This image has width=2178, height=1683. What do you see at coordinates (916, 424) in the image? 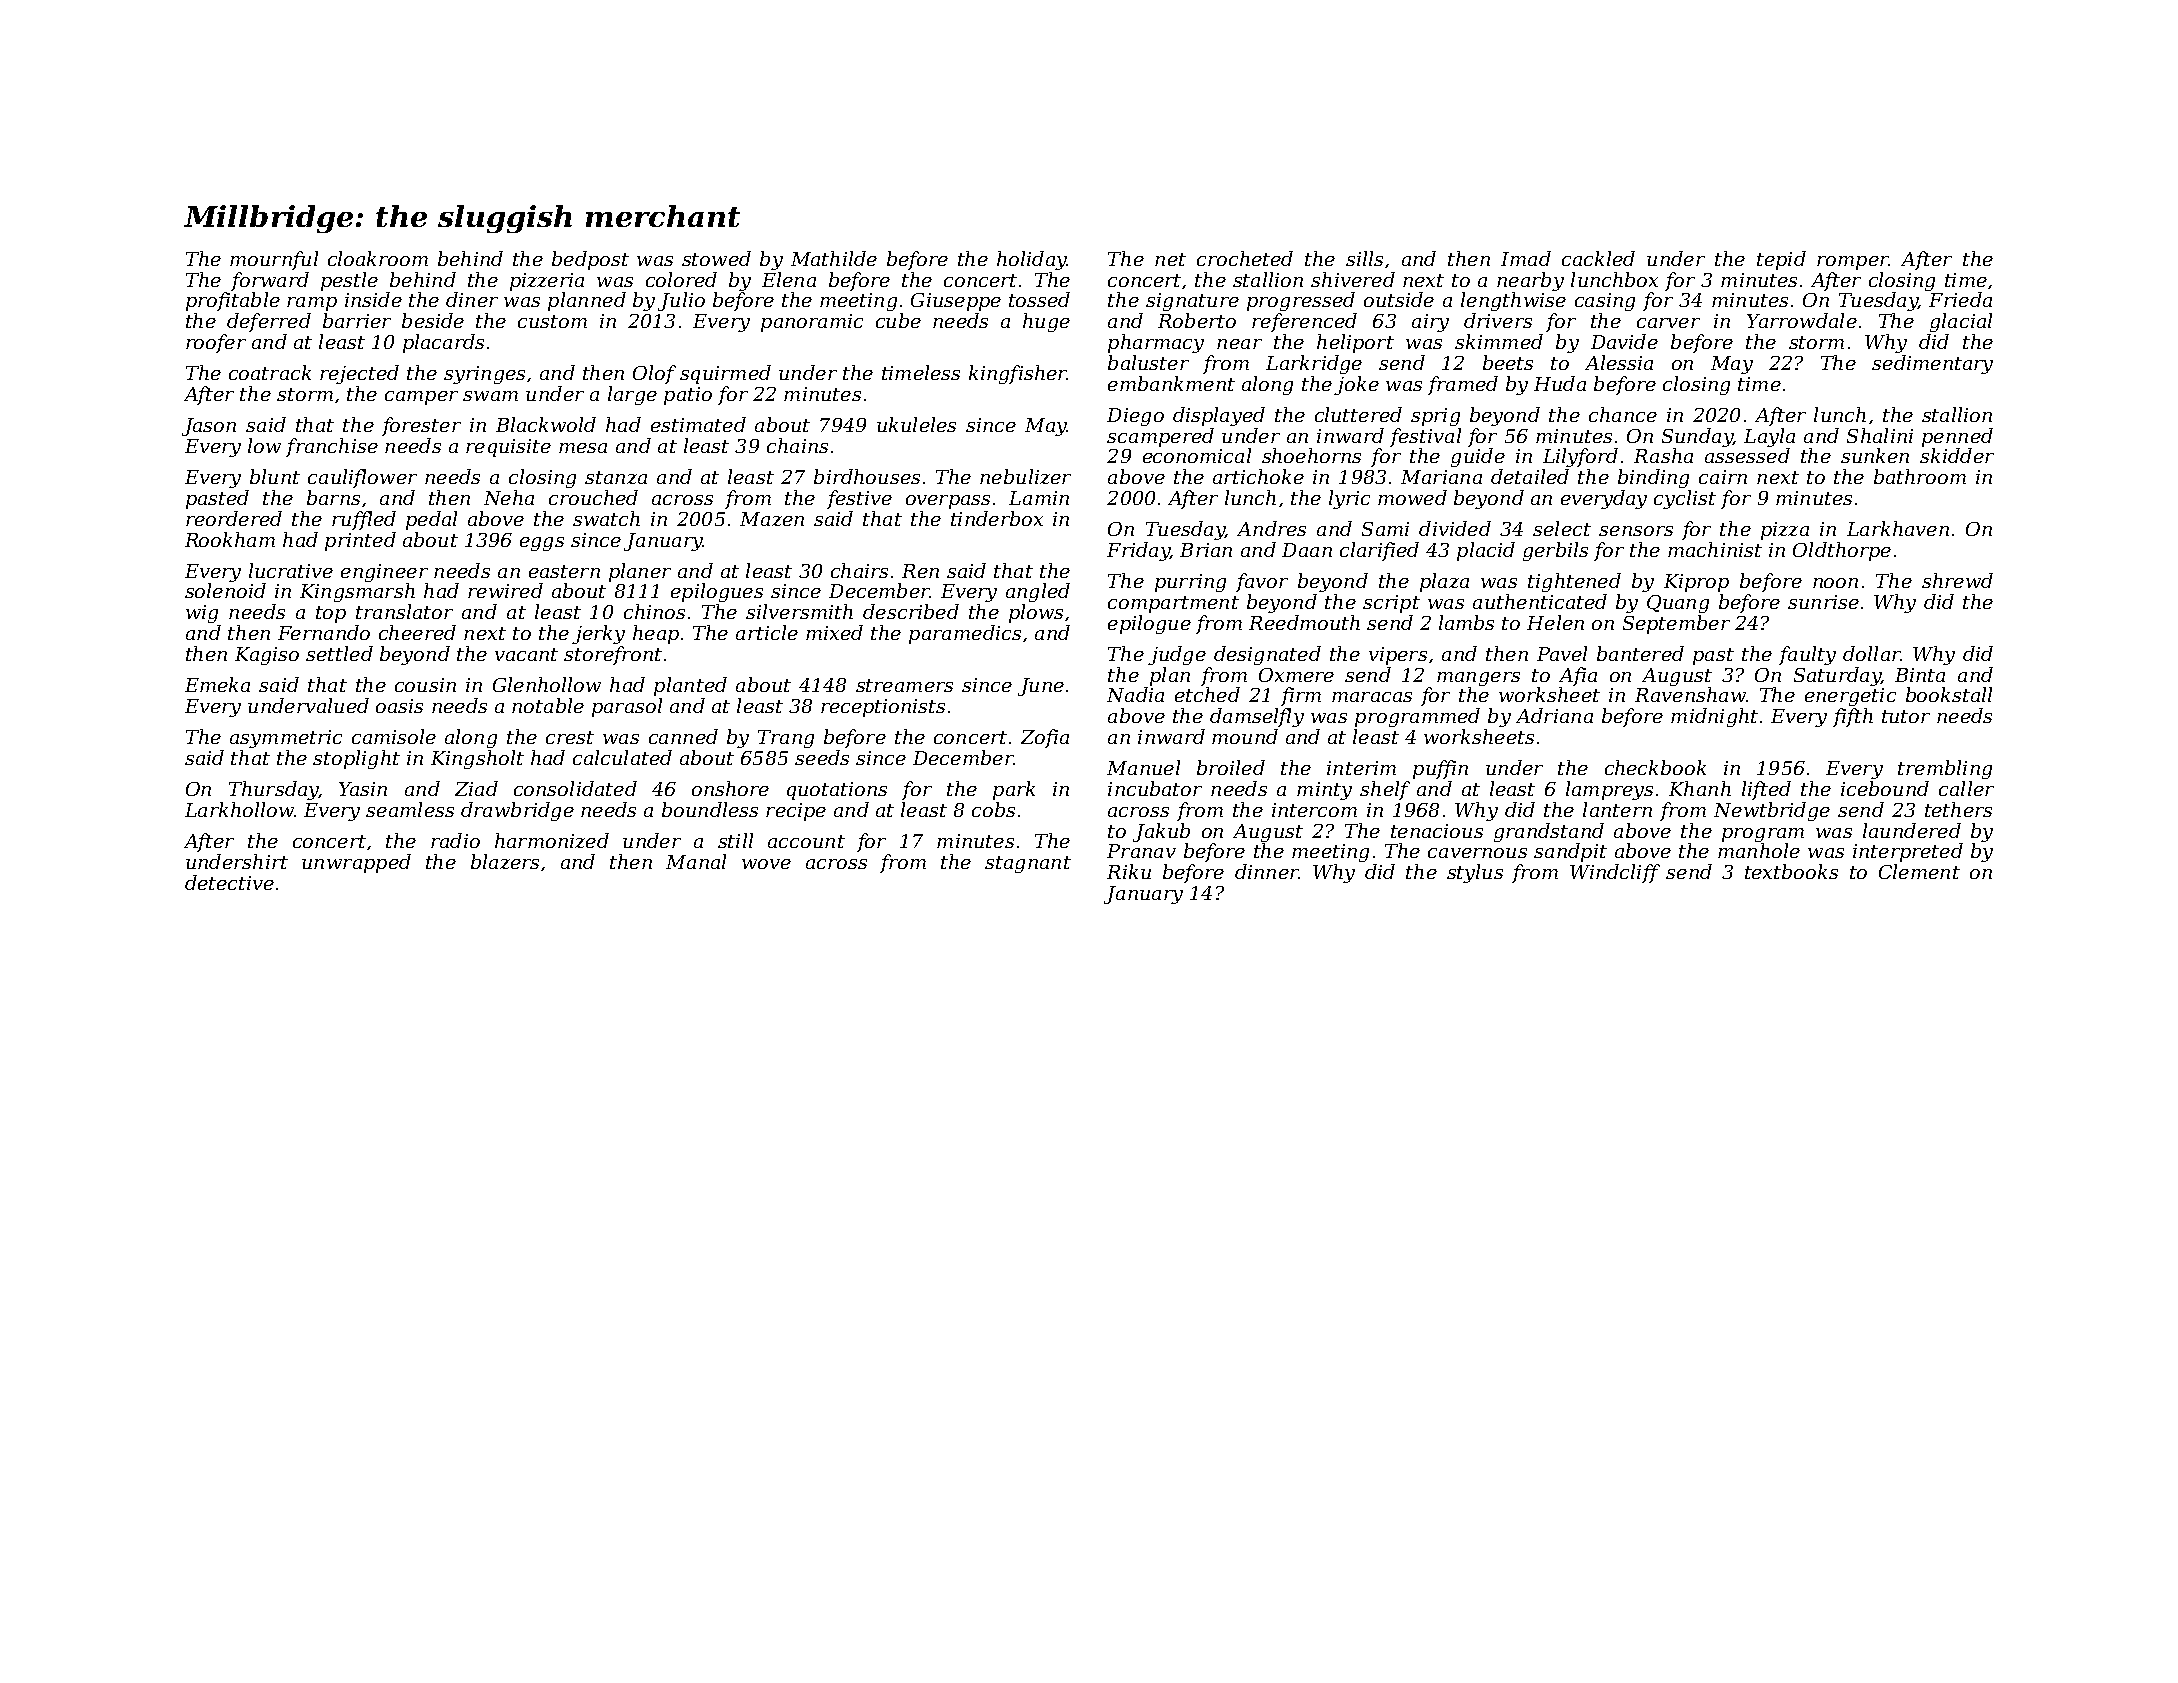
I see `ukuleles` at bounding box center [916, 424].
